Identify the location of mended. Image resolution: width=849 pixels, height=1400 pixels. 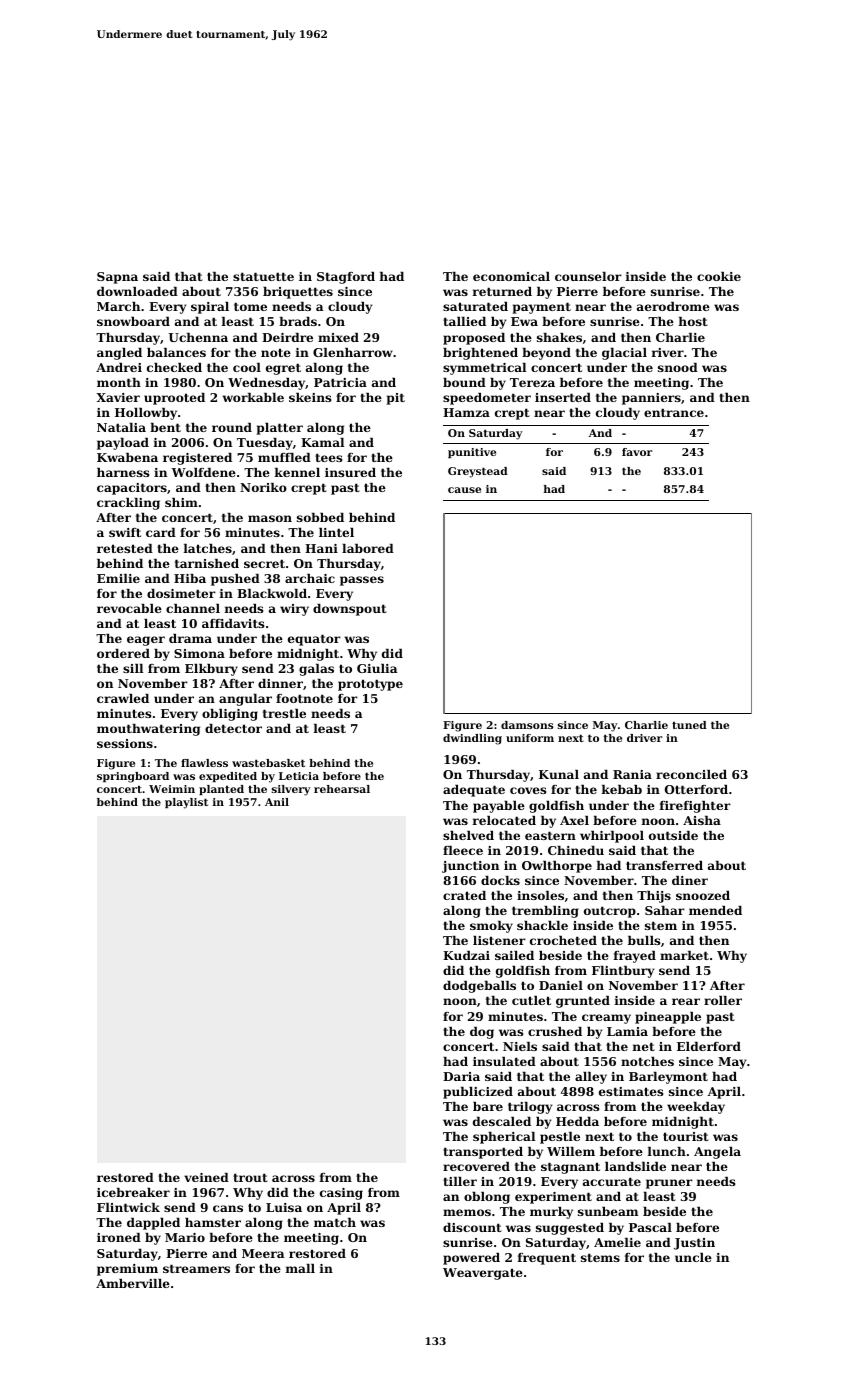
(715, 910).
